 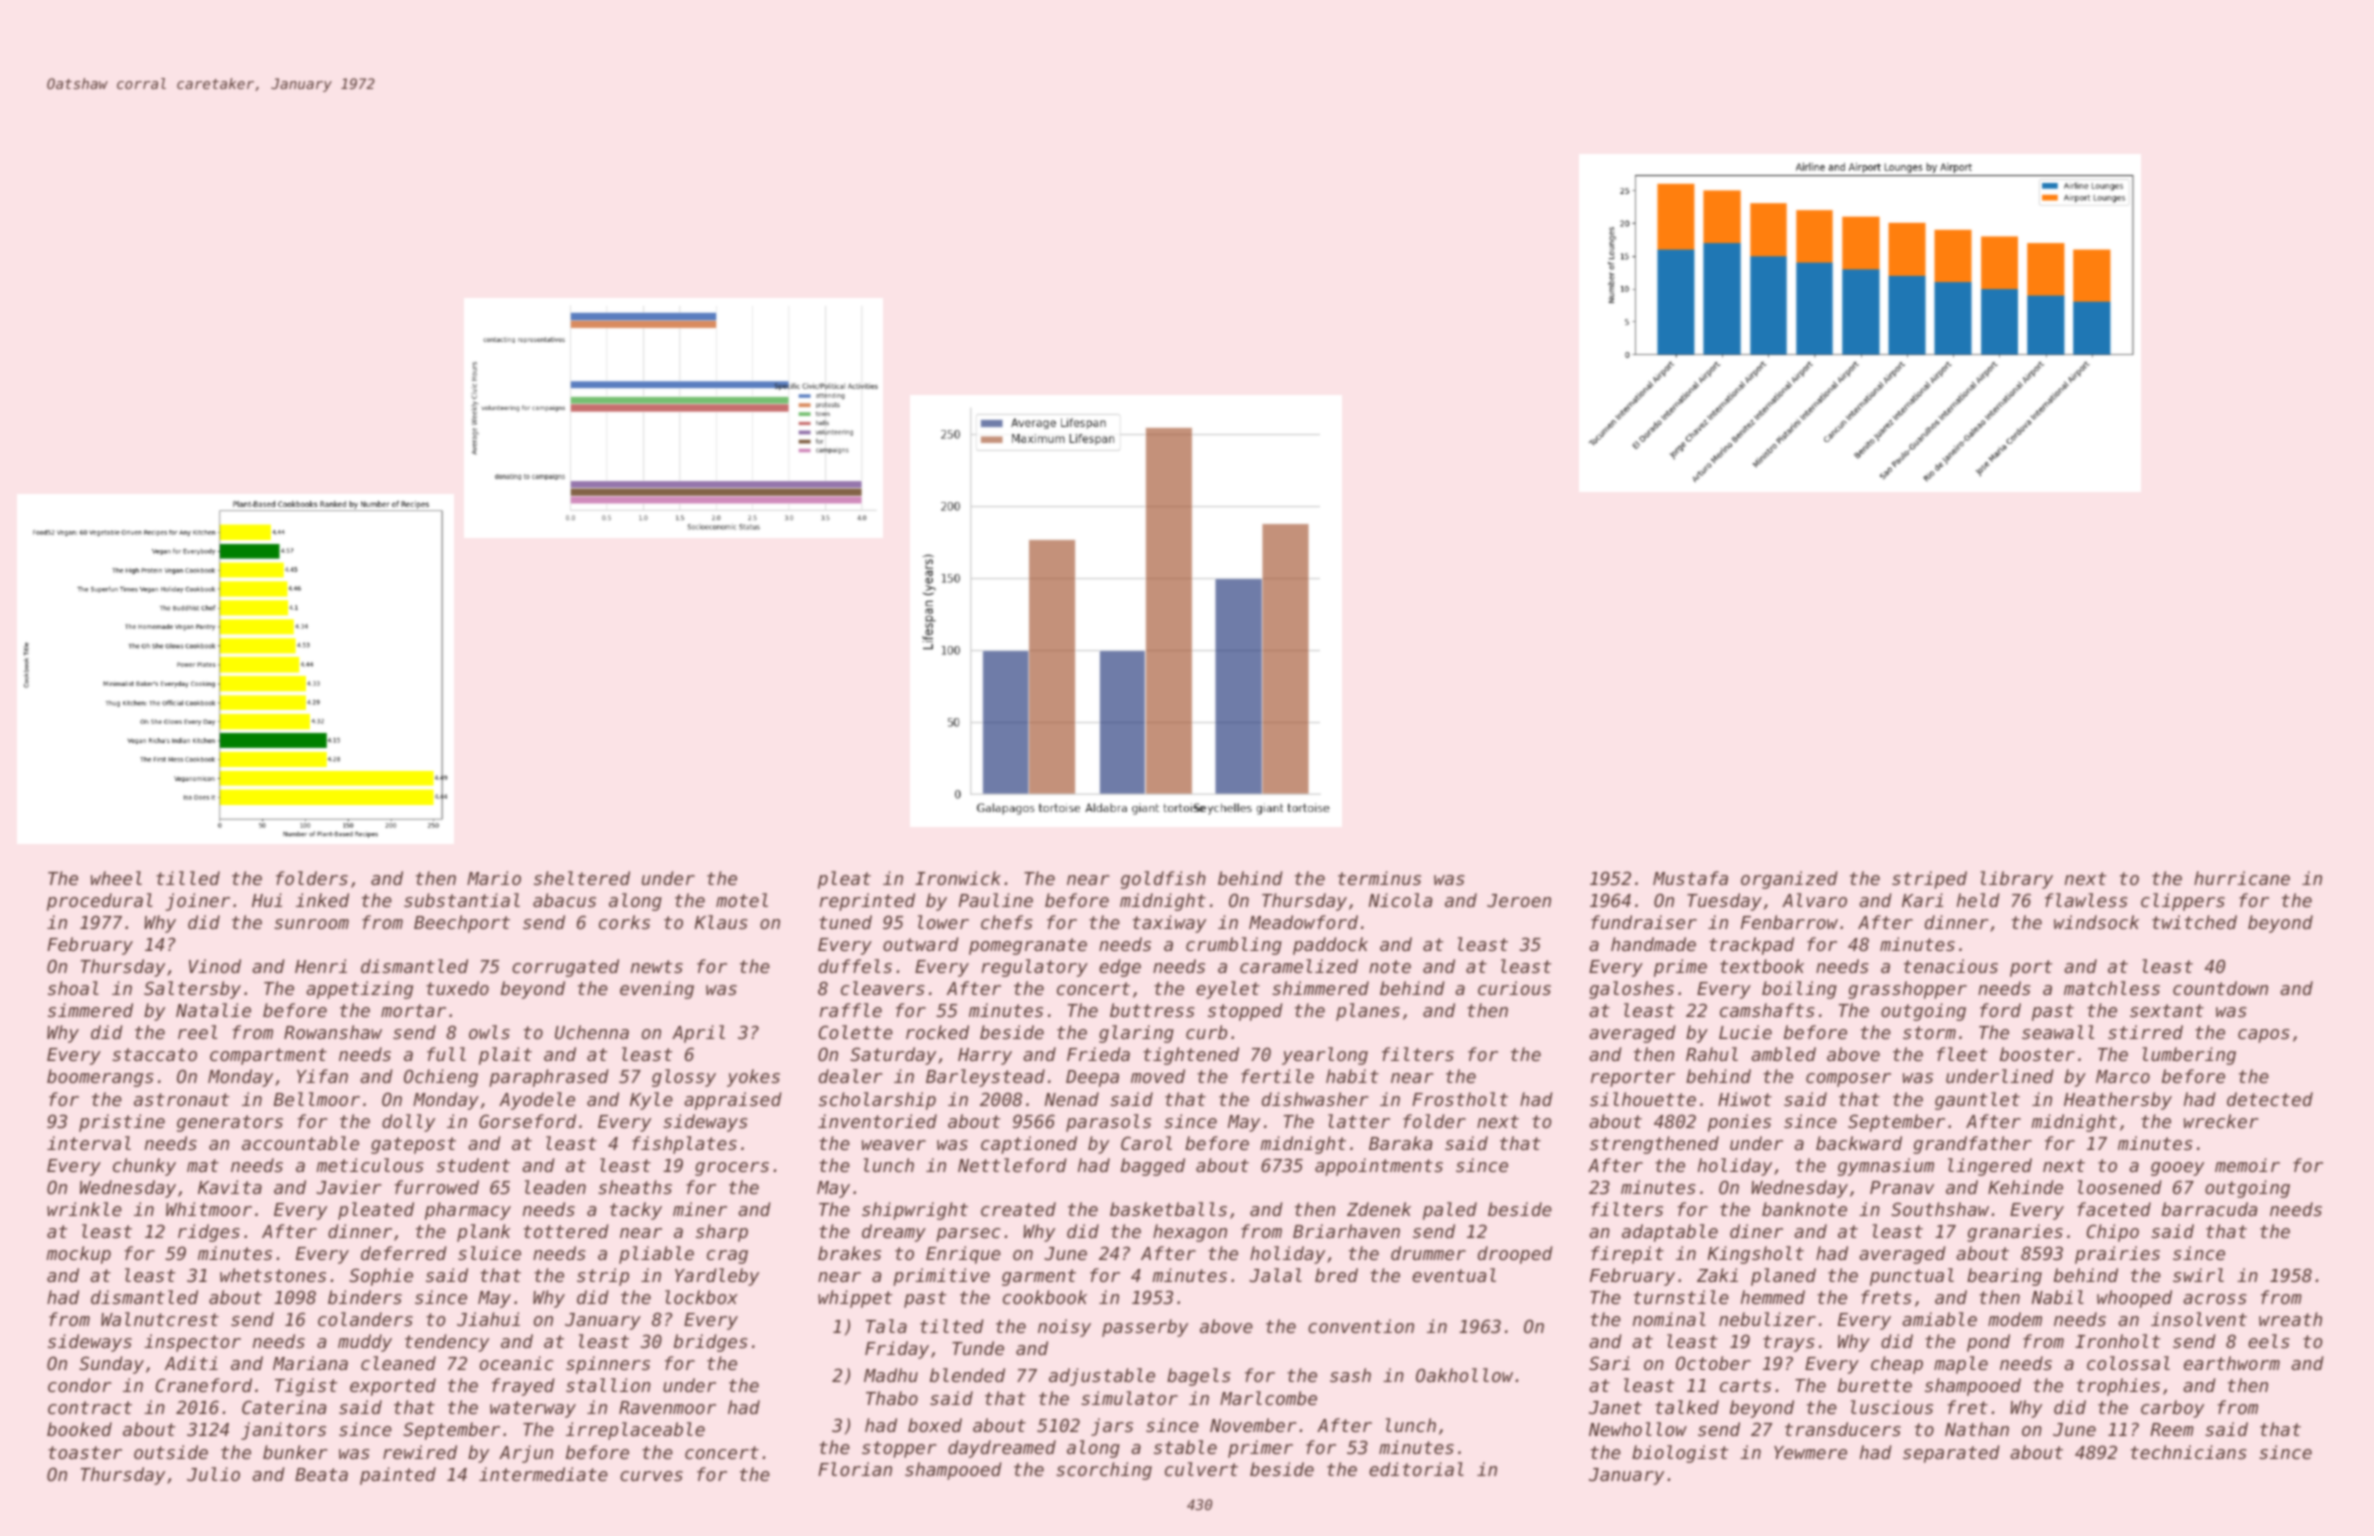 What do you see at coordinates (1112, 1427) in the image?
I see `jars` at bounding box center [1112, 1427].
